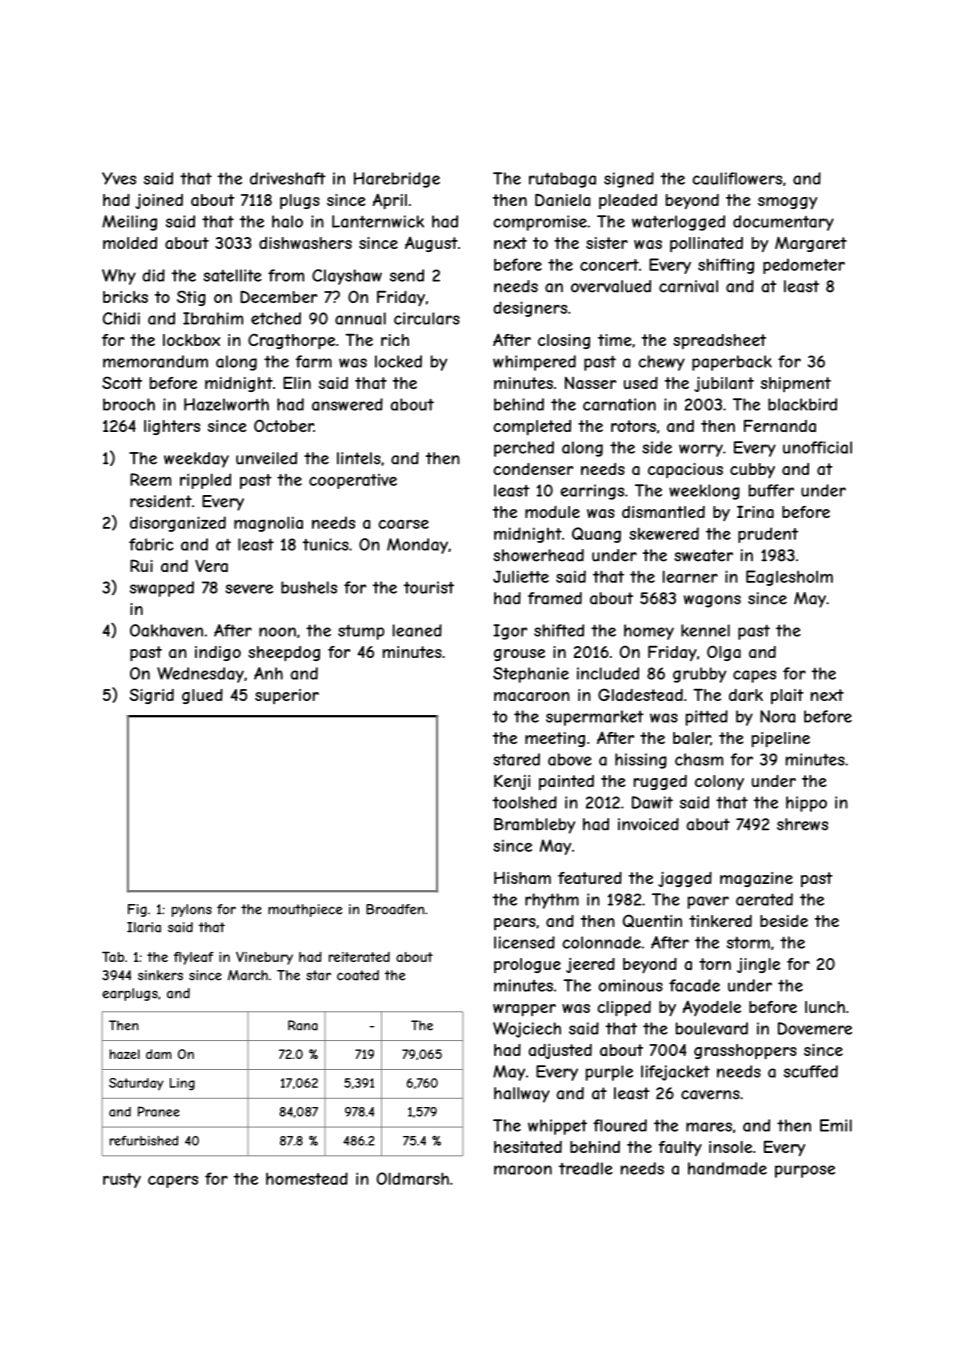 Image resolution: width=956 pixels, height=1357 pixels. Describe the element at coordinates (724, 384) in the screenshot. I see `jubilant` at that location.
